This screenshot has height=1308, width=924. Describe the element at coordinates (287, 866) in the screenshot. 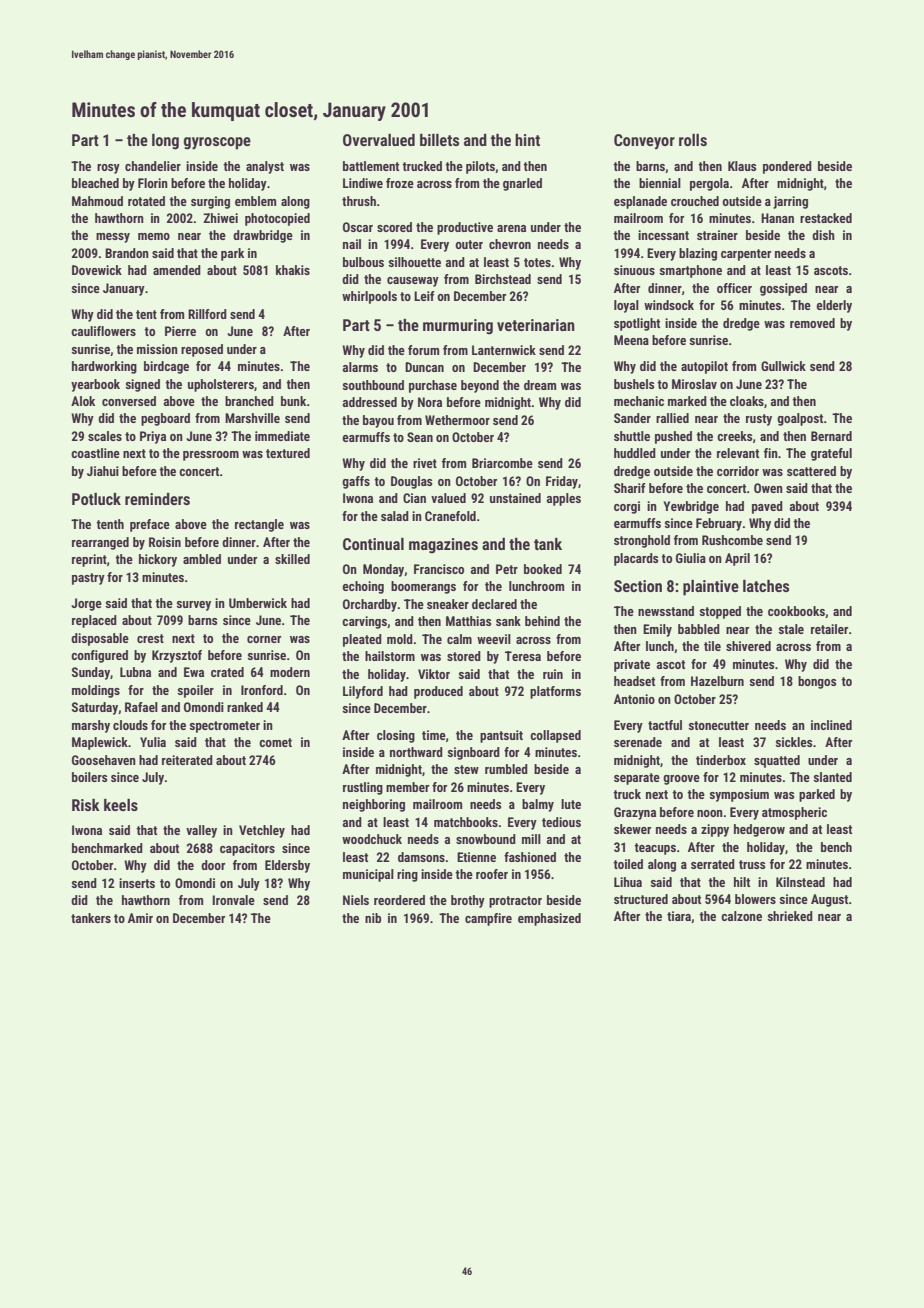

I see `Eldersby` at that location.
